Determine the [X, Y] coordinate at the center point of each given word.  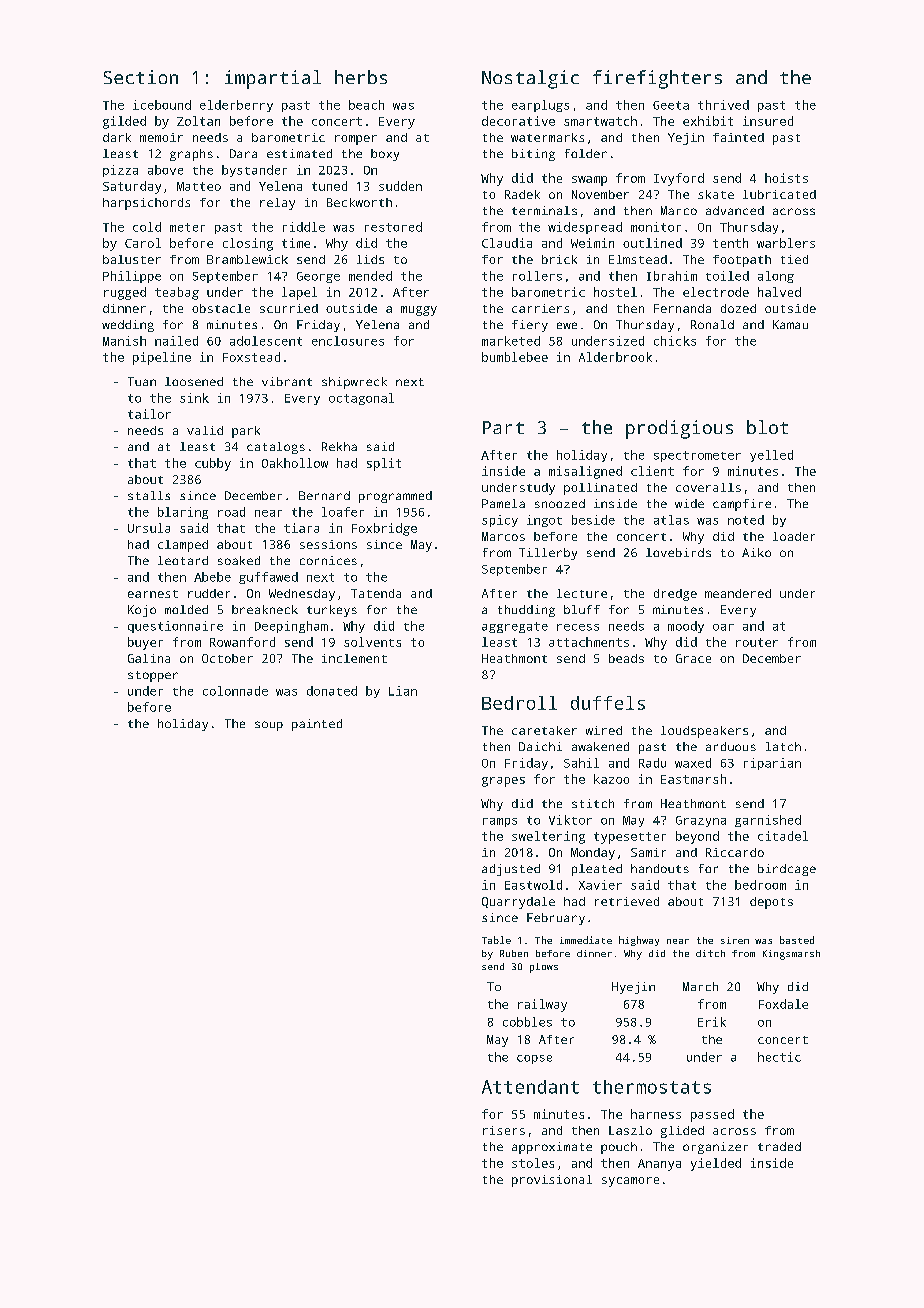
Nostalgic [530, 79]
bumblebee [515, 357]
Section [141, 77]
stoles [533, 1163]
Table [496, 940]
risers [504, 1130]
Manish [124, 341]
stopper [153, 676]
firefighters [657, 79]
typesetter [630, 838]
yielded [716, 1164]
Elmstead [638, 259]
